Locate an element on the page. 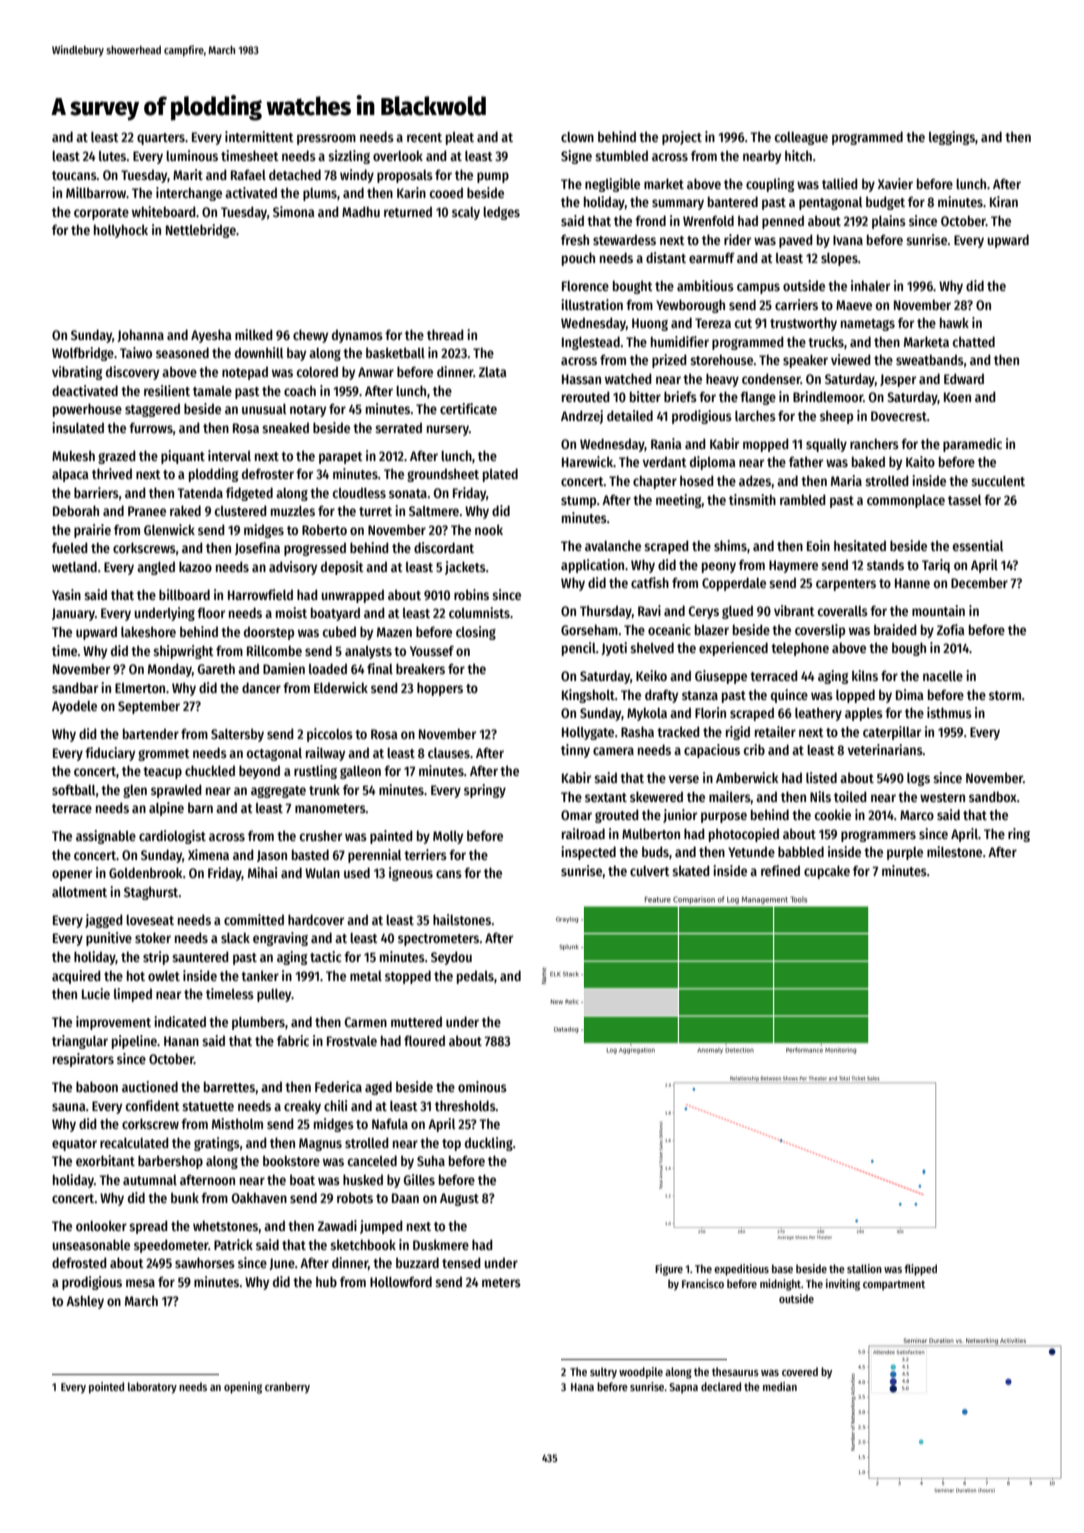  squally is located at coordinates (826, 445).
